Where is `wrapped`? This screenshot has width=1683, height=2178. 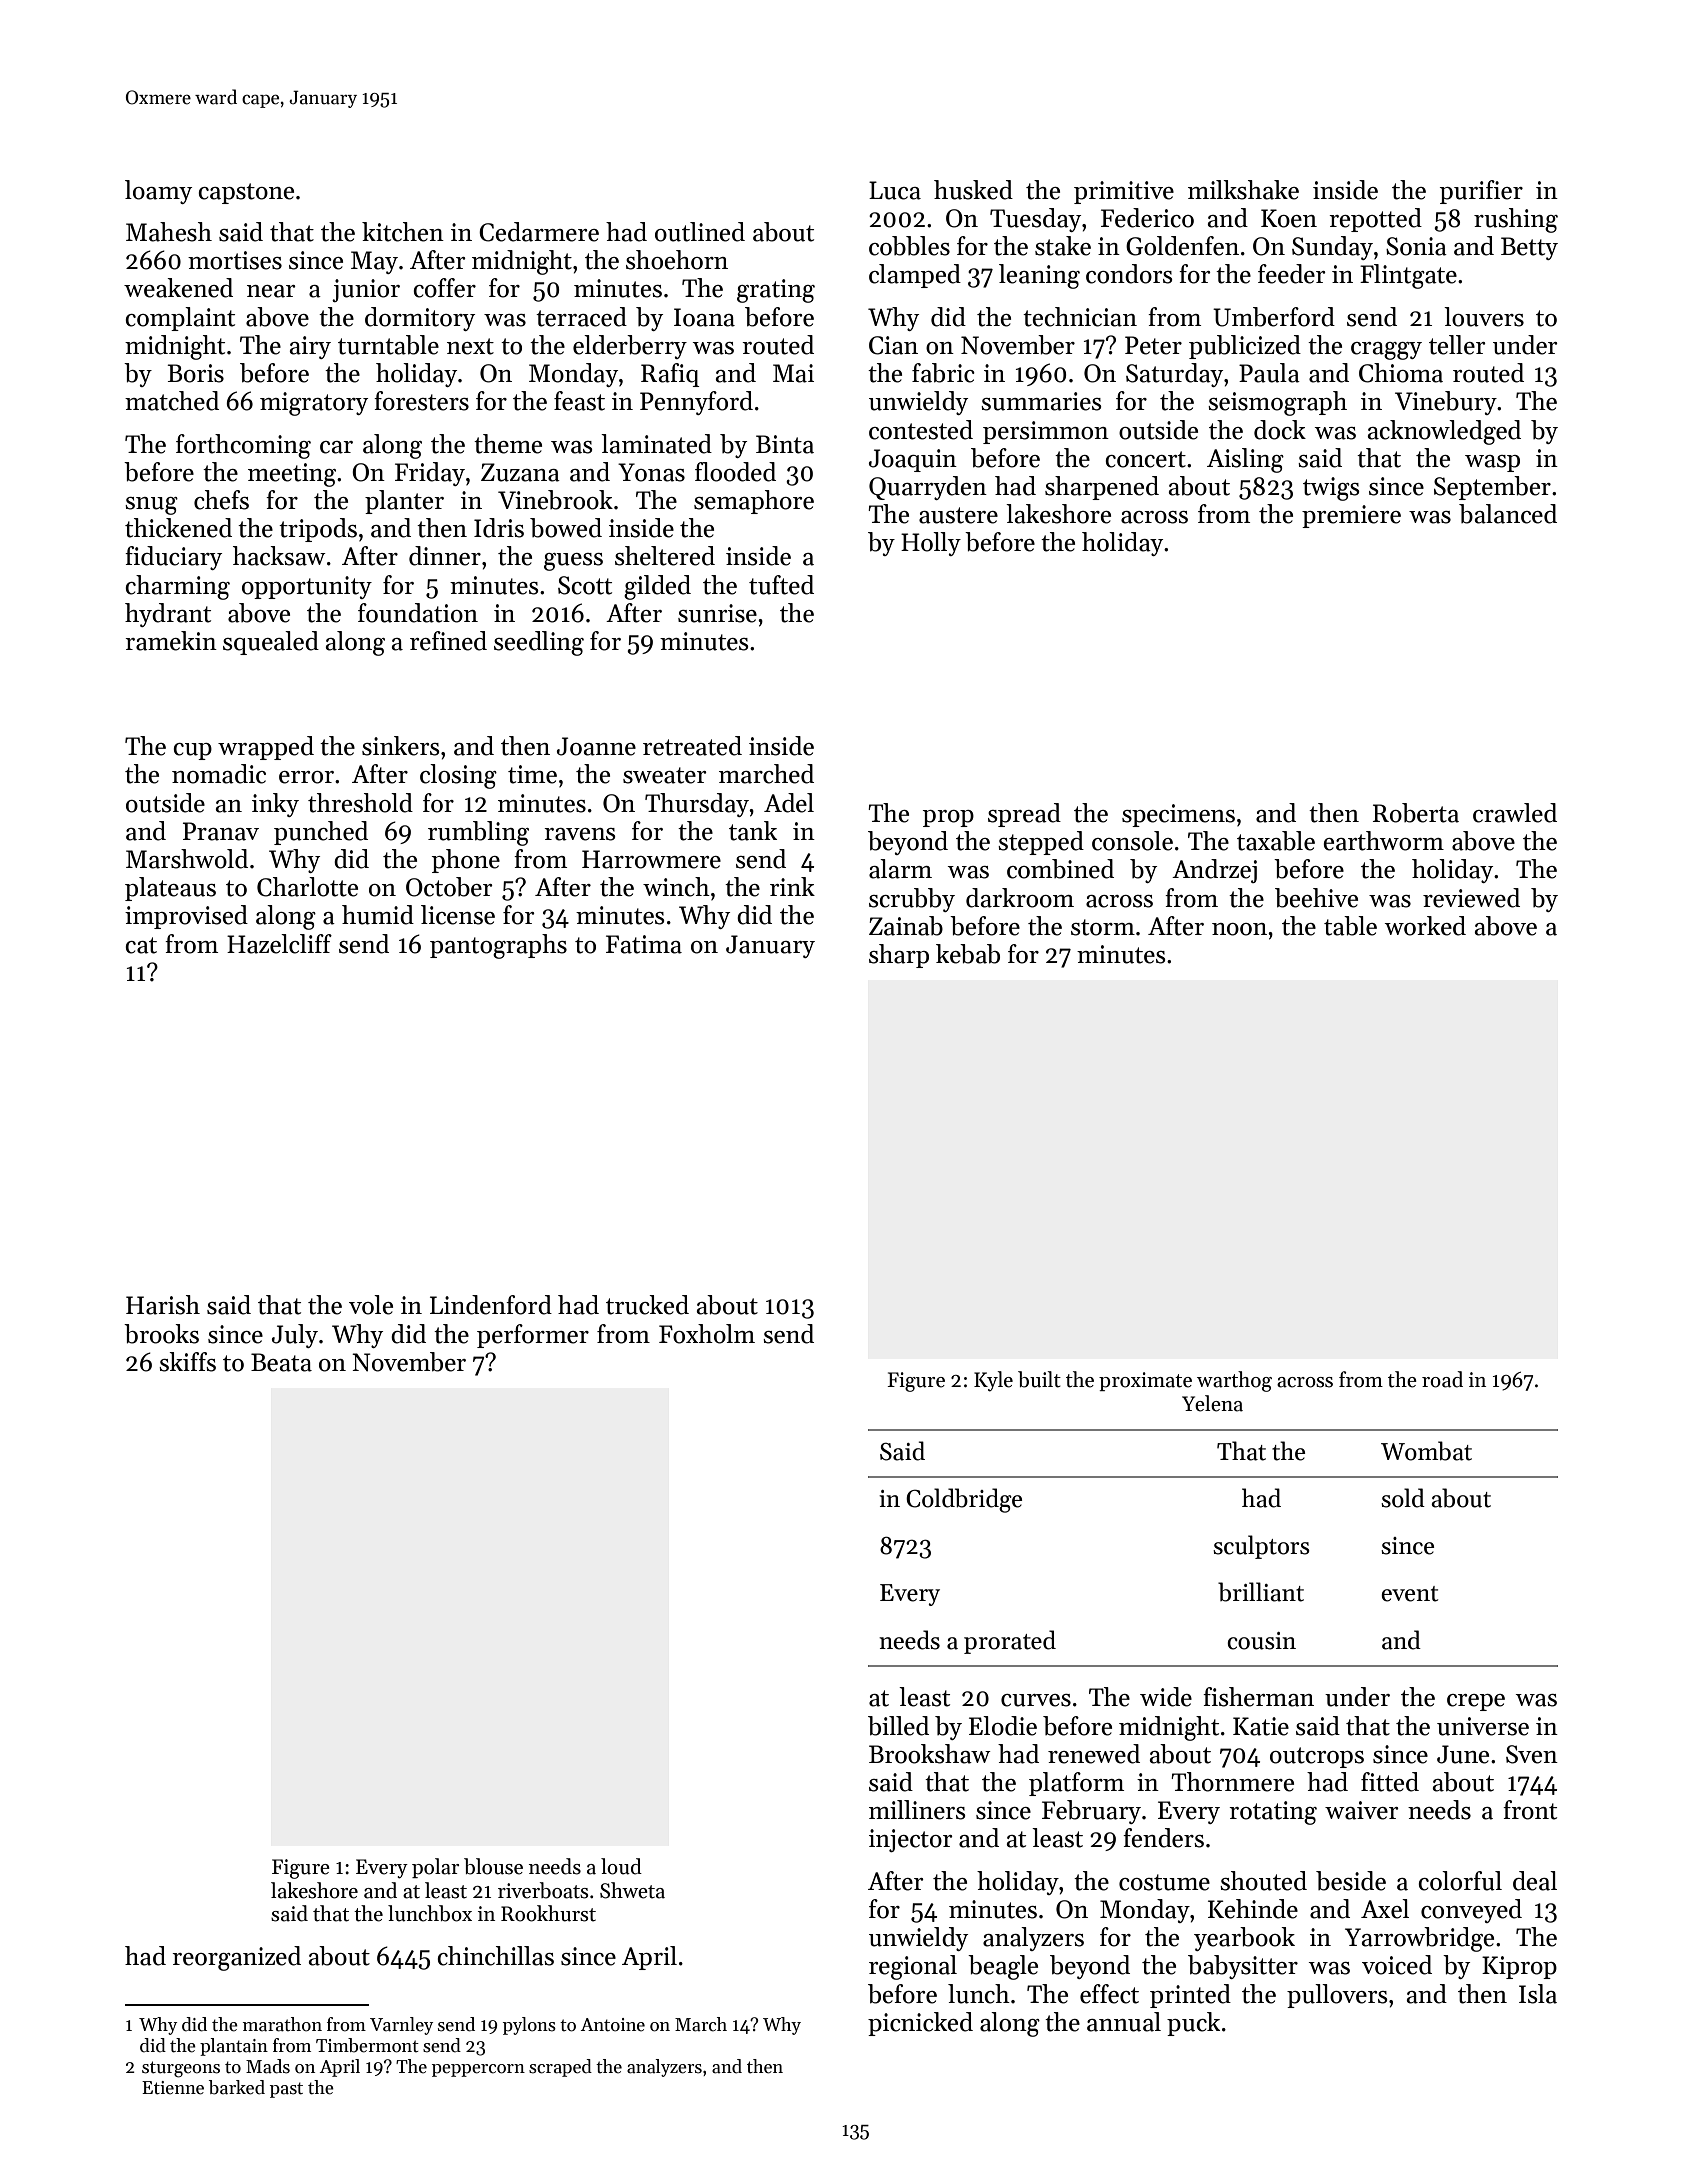 wrapped is located at coordinates (266, 748).
